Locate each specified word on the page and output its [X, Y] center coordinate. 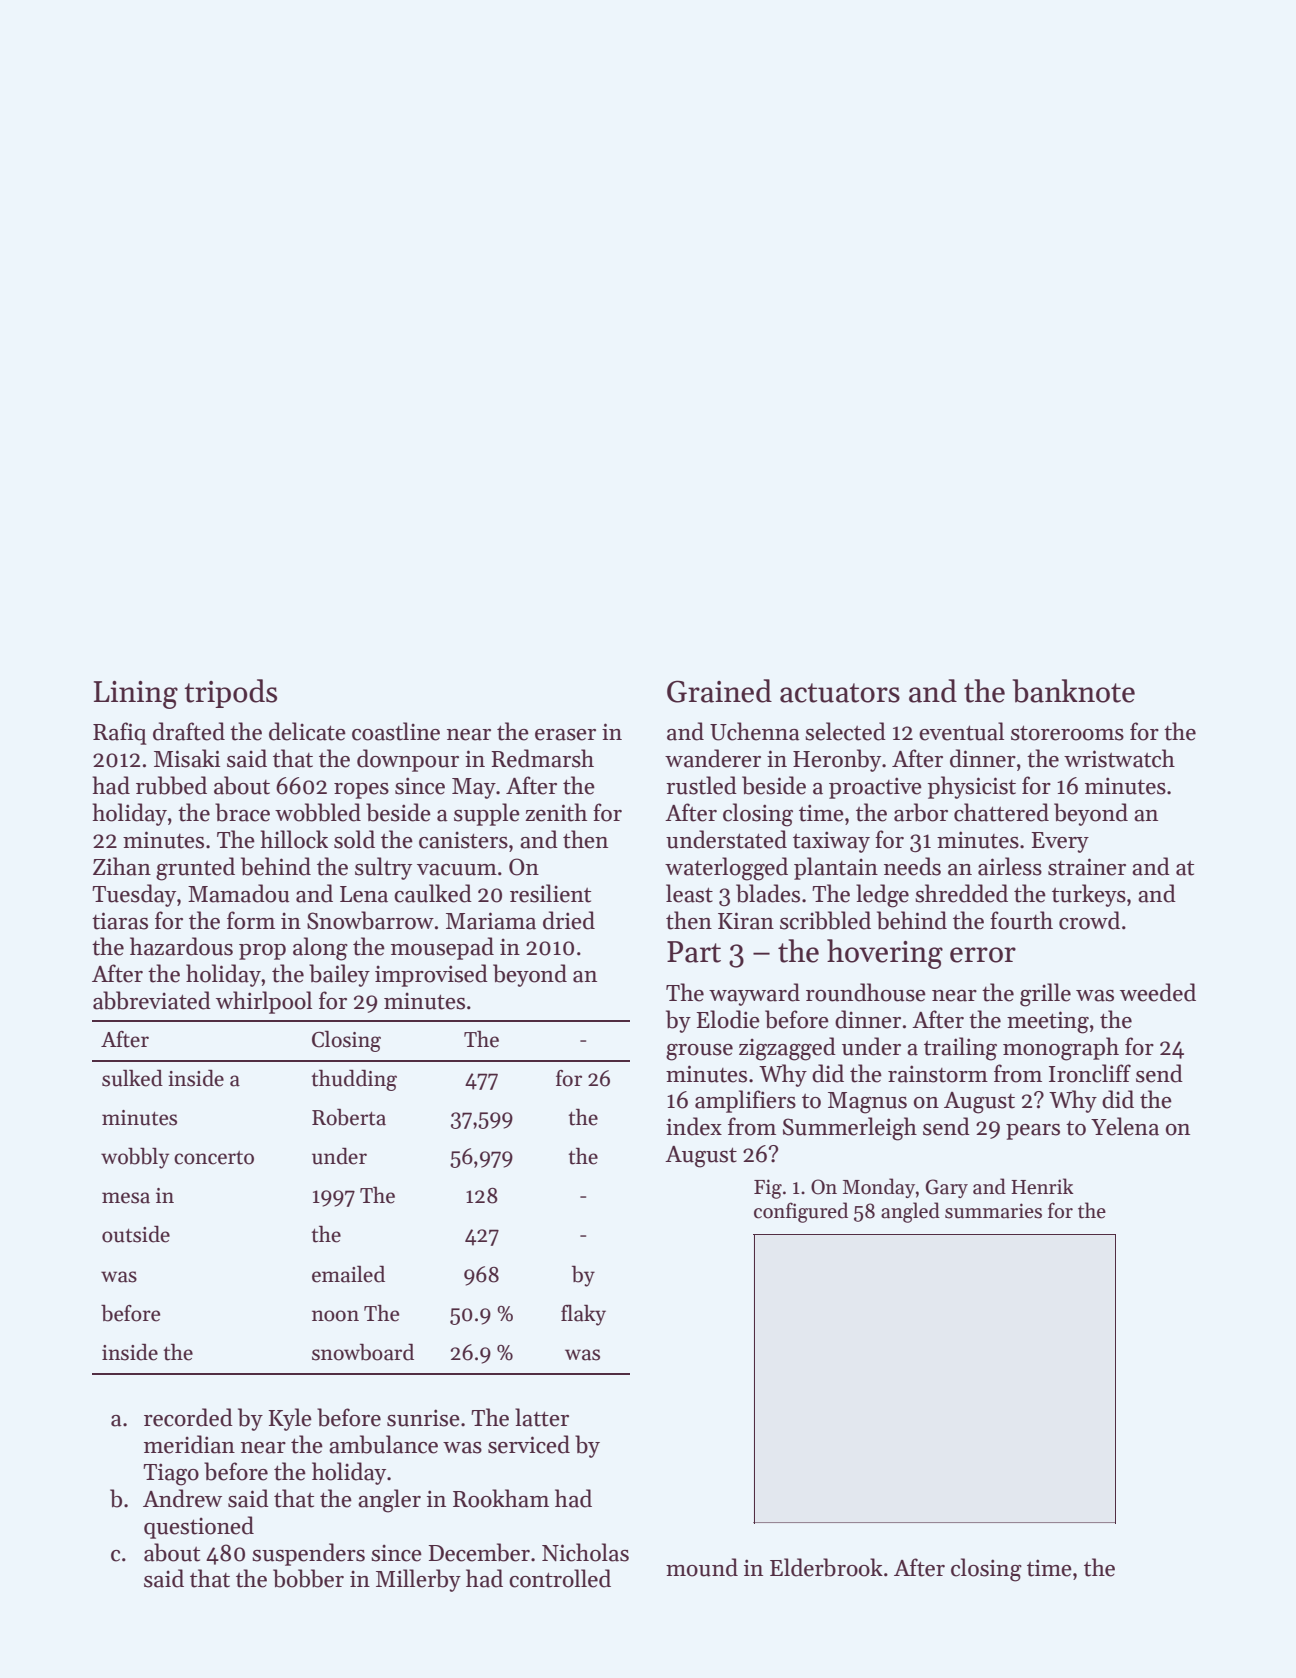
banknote [1073, 691]
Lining [136, 695]
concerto [214, 1158]
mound [702, 1567]
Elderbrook [826, 1567]
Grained [719, 691]
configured [801, 1212]
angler [389, 1501]
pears [1033, 1132]
